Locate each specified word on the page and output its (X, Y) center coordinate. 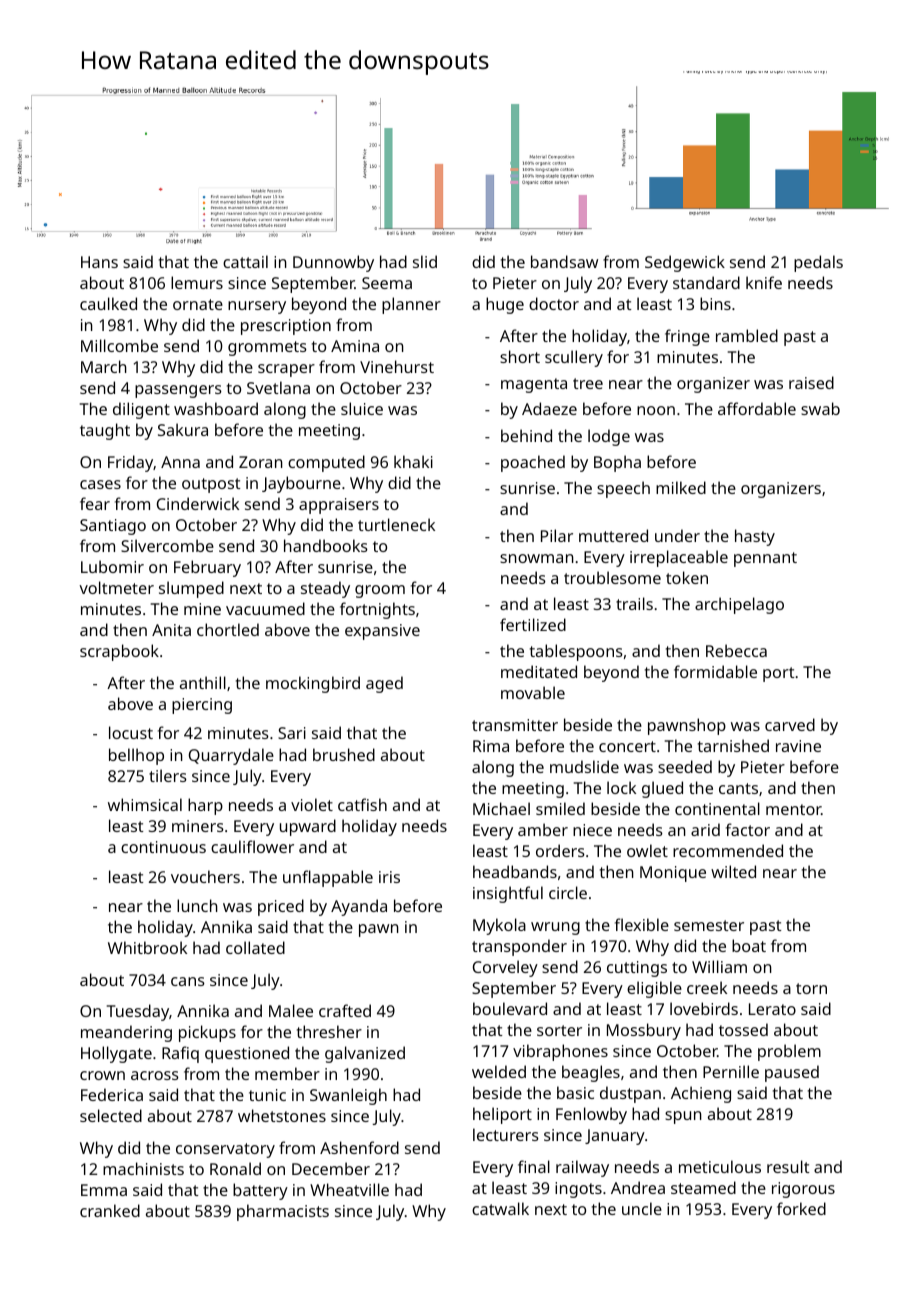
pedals (818, 263)
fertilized (533, 624)
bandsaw (564, 261)
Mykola (499, 926)
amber (543, 829)
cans (188, 981)
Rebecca (736, 650)
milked (681, 487)
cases (100, 484)
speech (623, 489)
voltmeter (116, 587)
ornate (198, 304)
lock (621, 787)
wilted (733, 871)
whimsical (145, 804)
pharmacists (283, 1212)
